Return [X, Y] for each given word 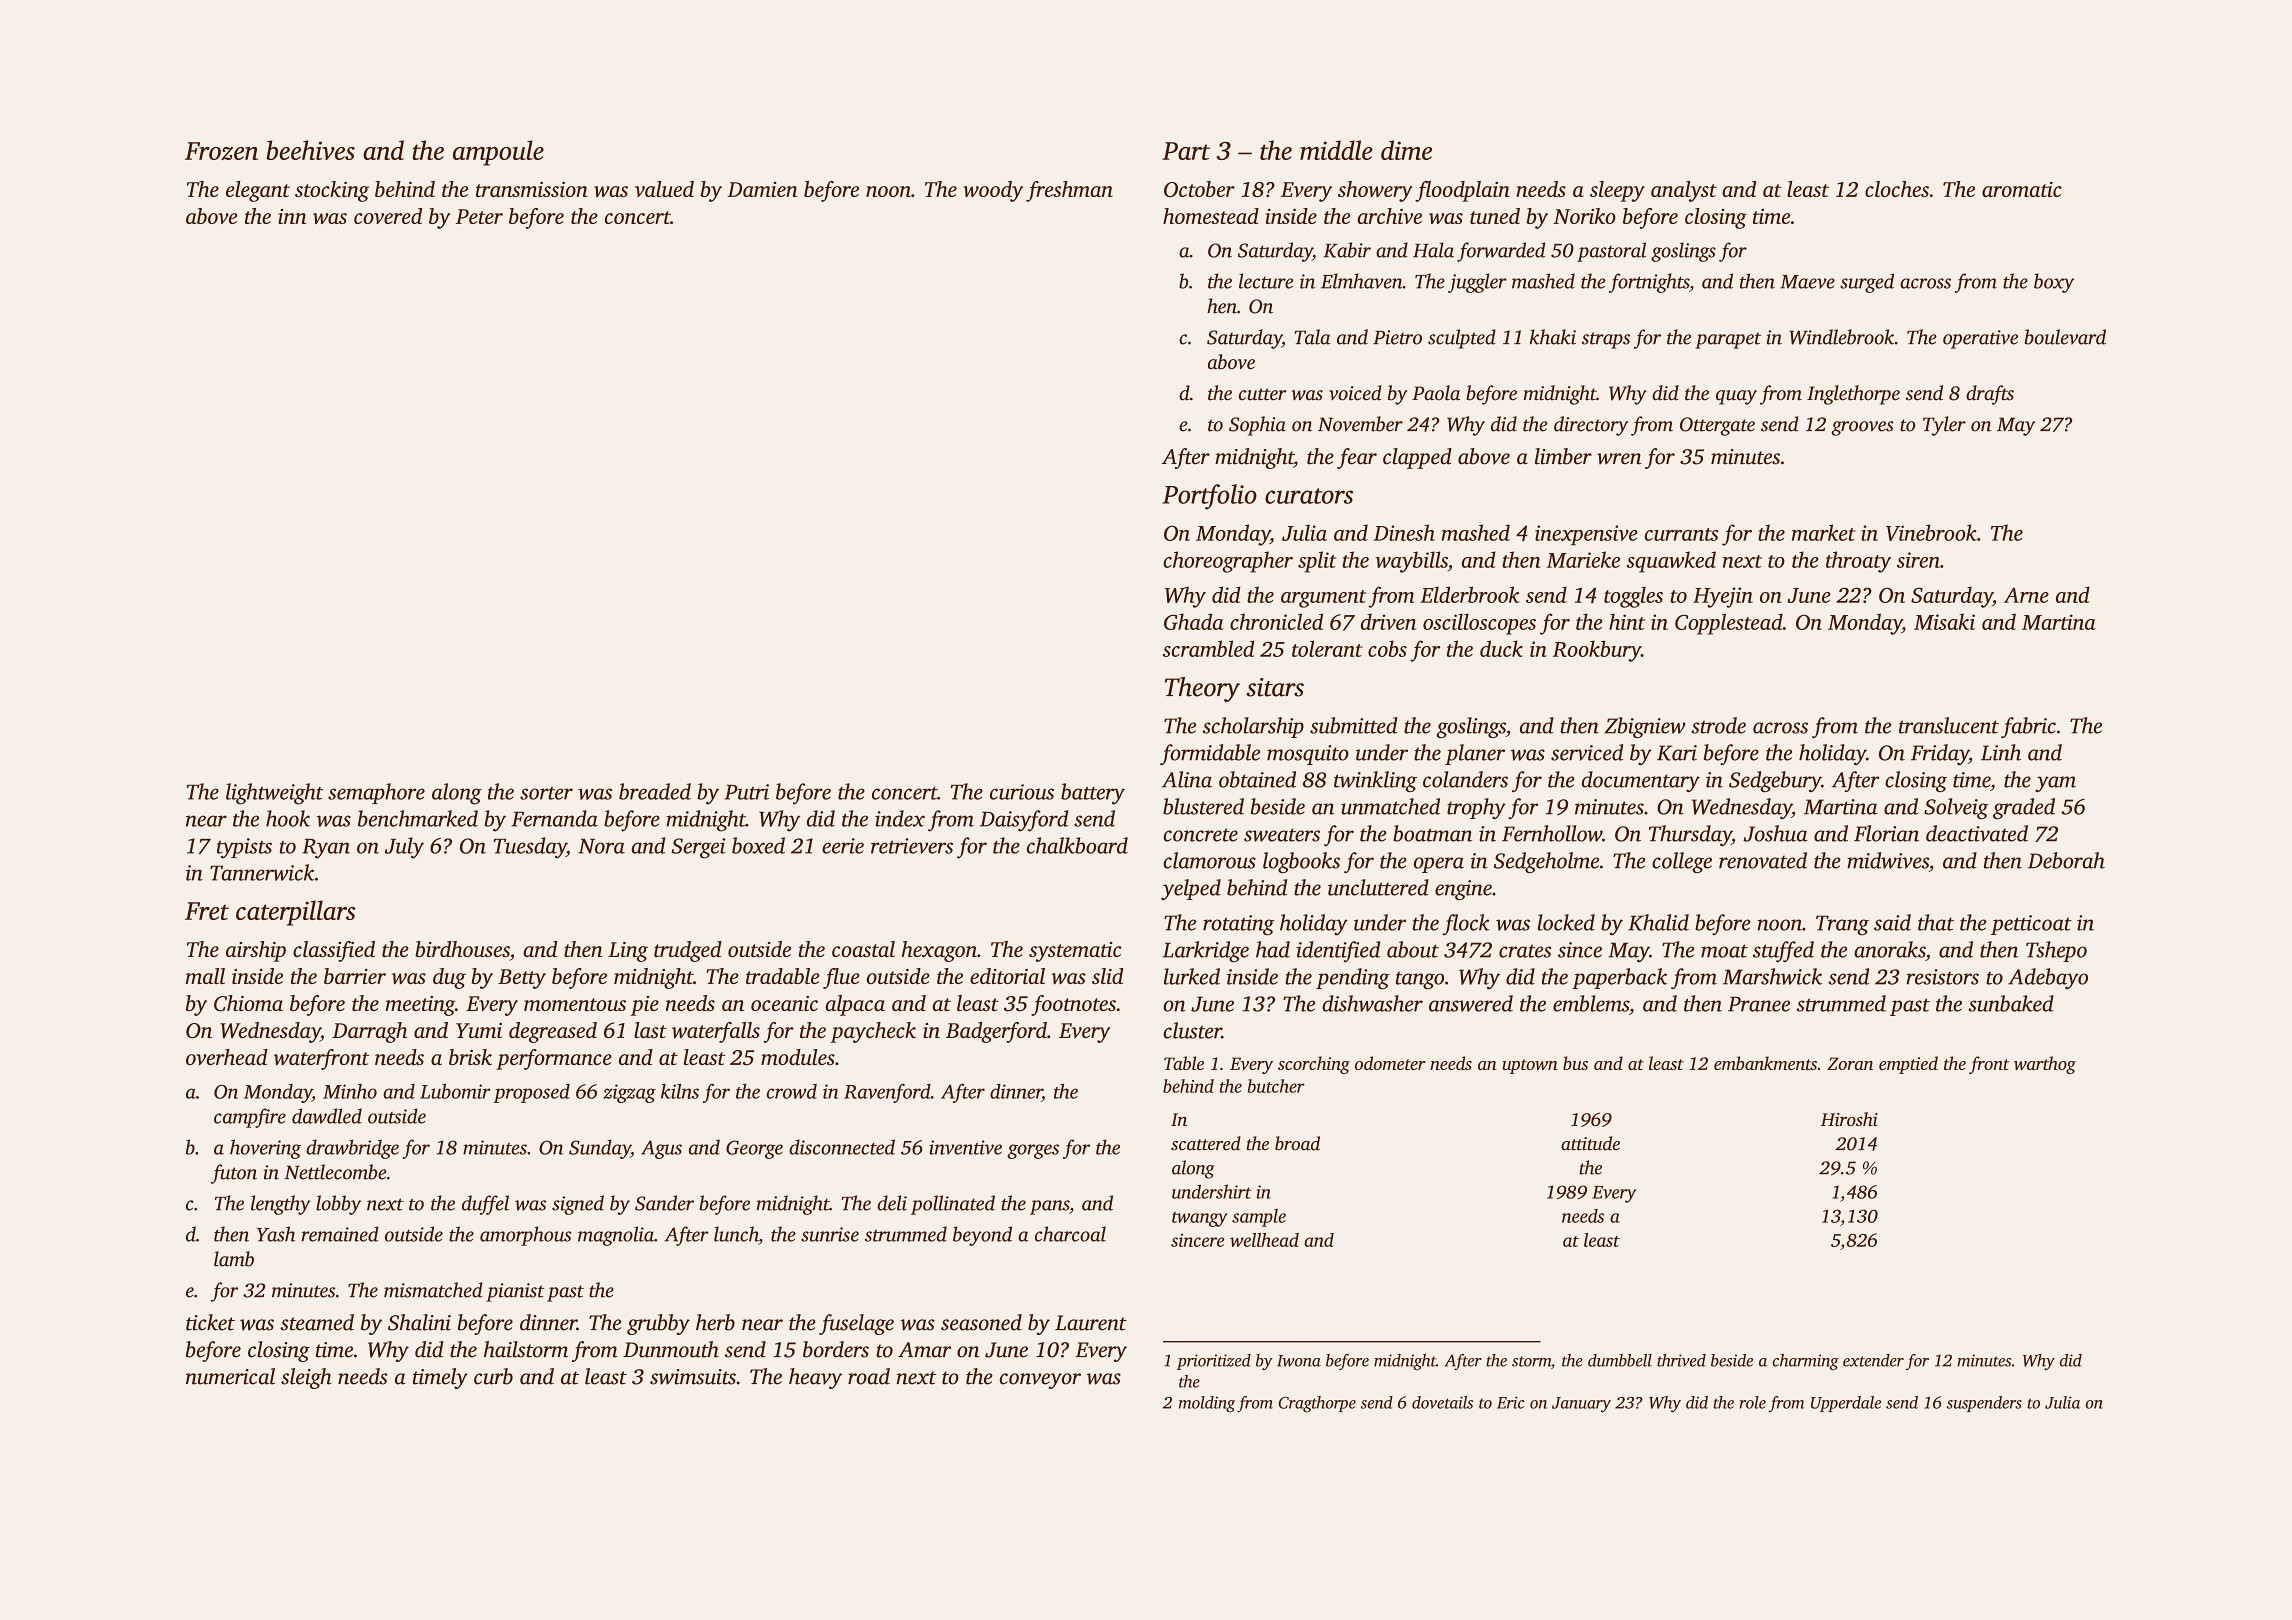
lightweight [274, 794]
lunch [736, 1234]
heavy [815, 1378]
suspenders [1984, 1404]
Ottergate [1717, 426]
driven [1388, 621]
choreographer [1228, 562]
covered [388, 216]
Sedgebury [1775, 781]
